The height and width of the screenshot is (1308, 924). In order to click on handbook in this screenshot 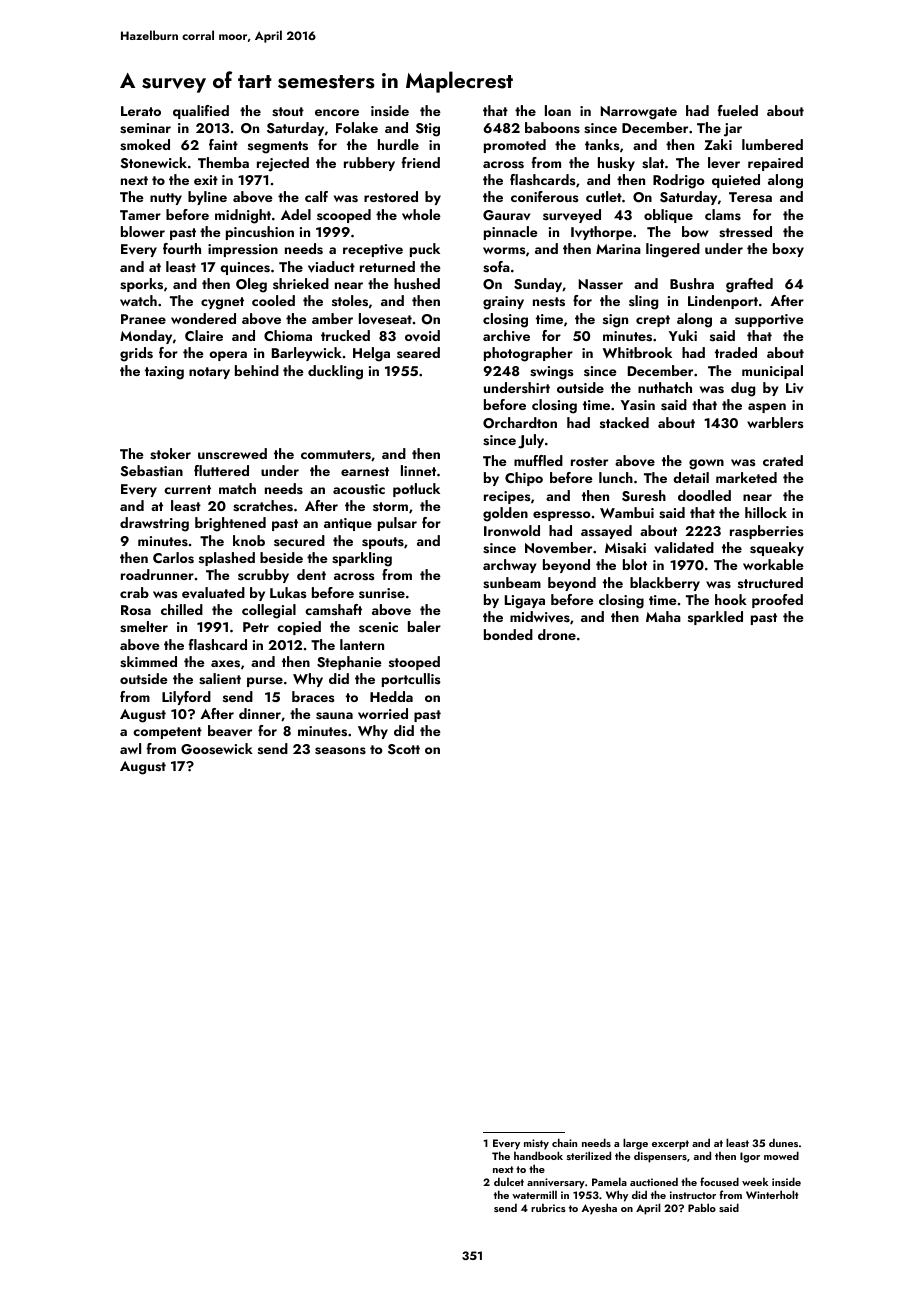, I will do `click(538, 1155)`.
